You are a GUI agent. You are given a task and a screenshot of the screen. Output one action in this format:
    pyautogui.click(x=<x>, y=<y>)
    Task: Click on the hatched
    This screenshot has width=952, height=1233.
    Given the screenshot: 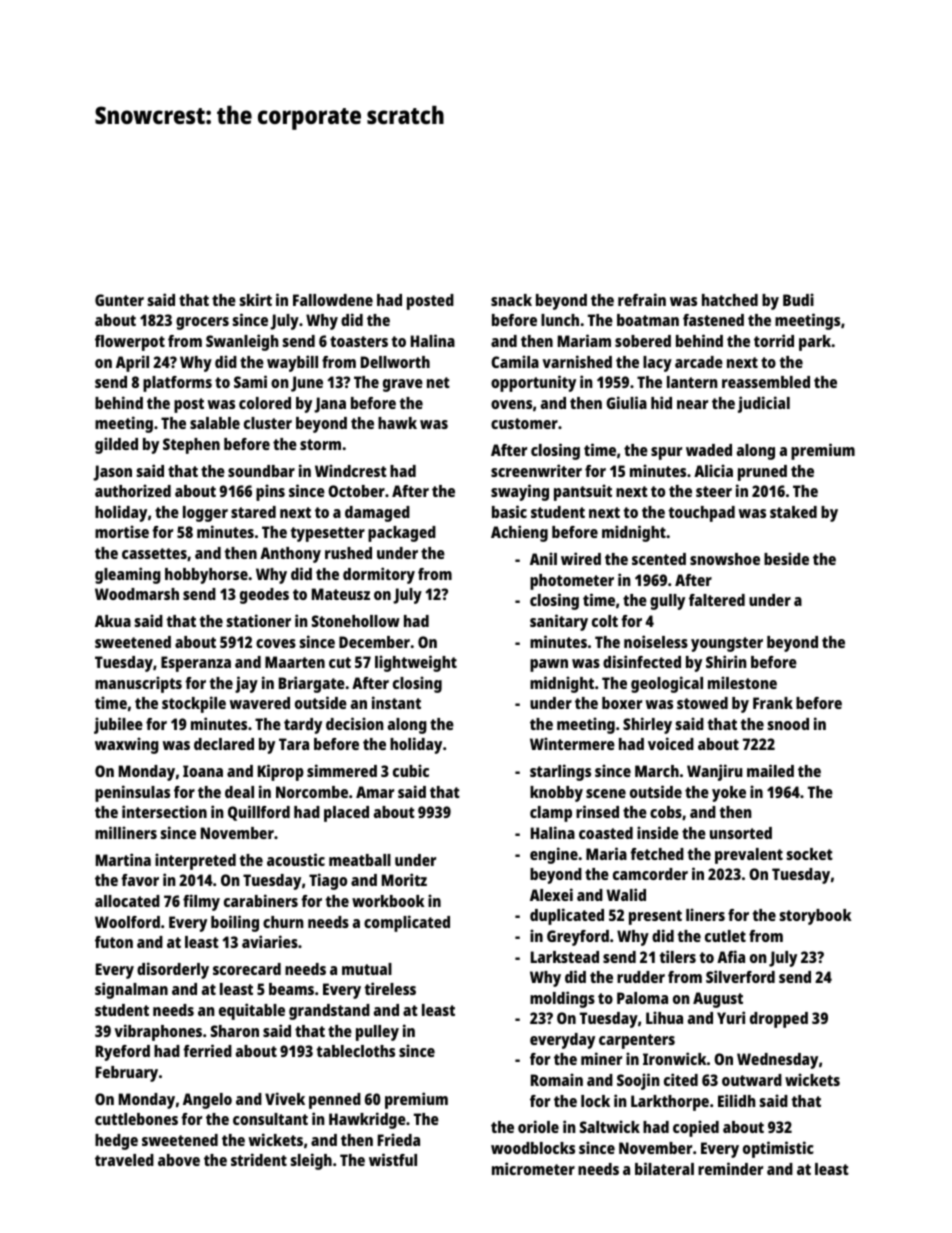 What is the action you would take?
    pyautogui.click(x=730, y=300)
